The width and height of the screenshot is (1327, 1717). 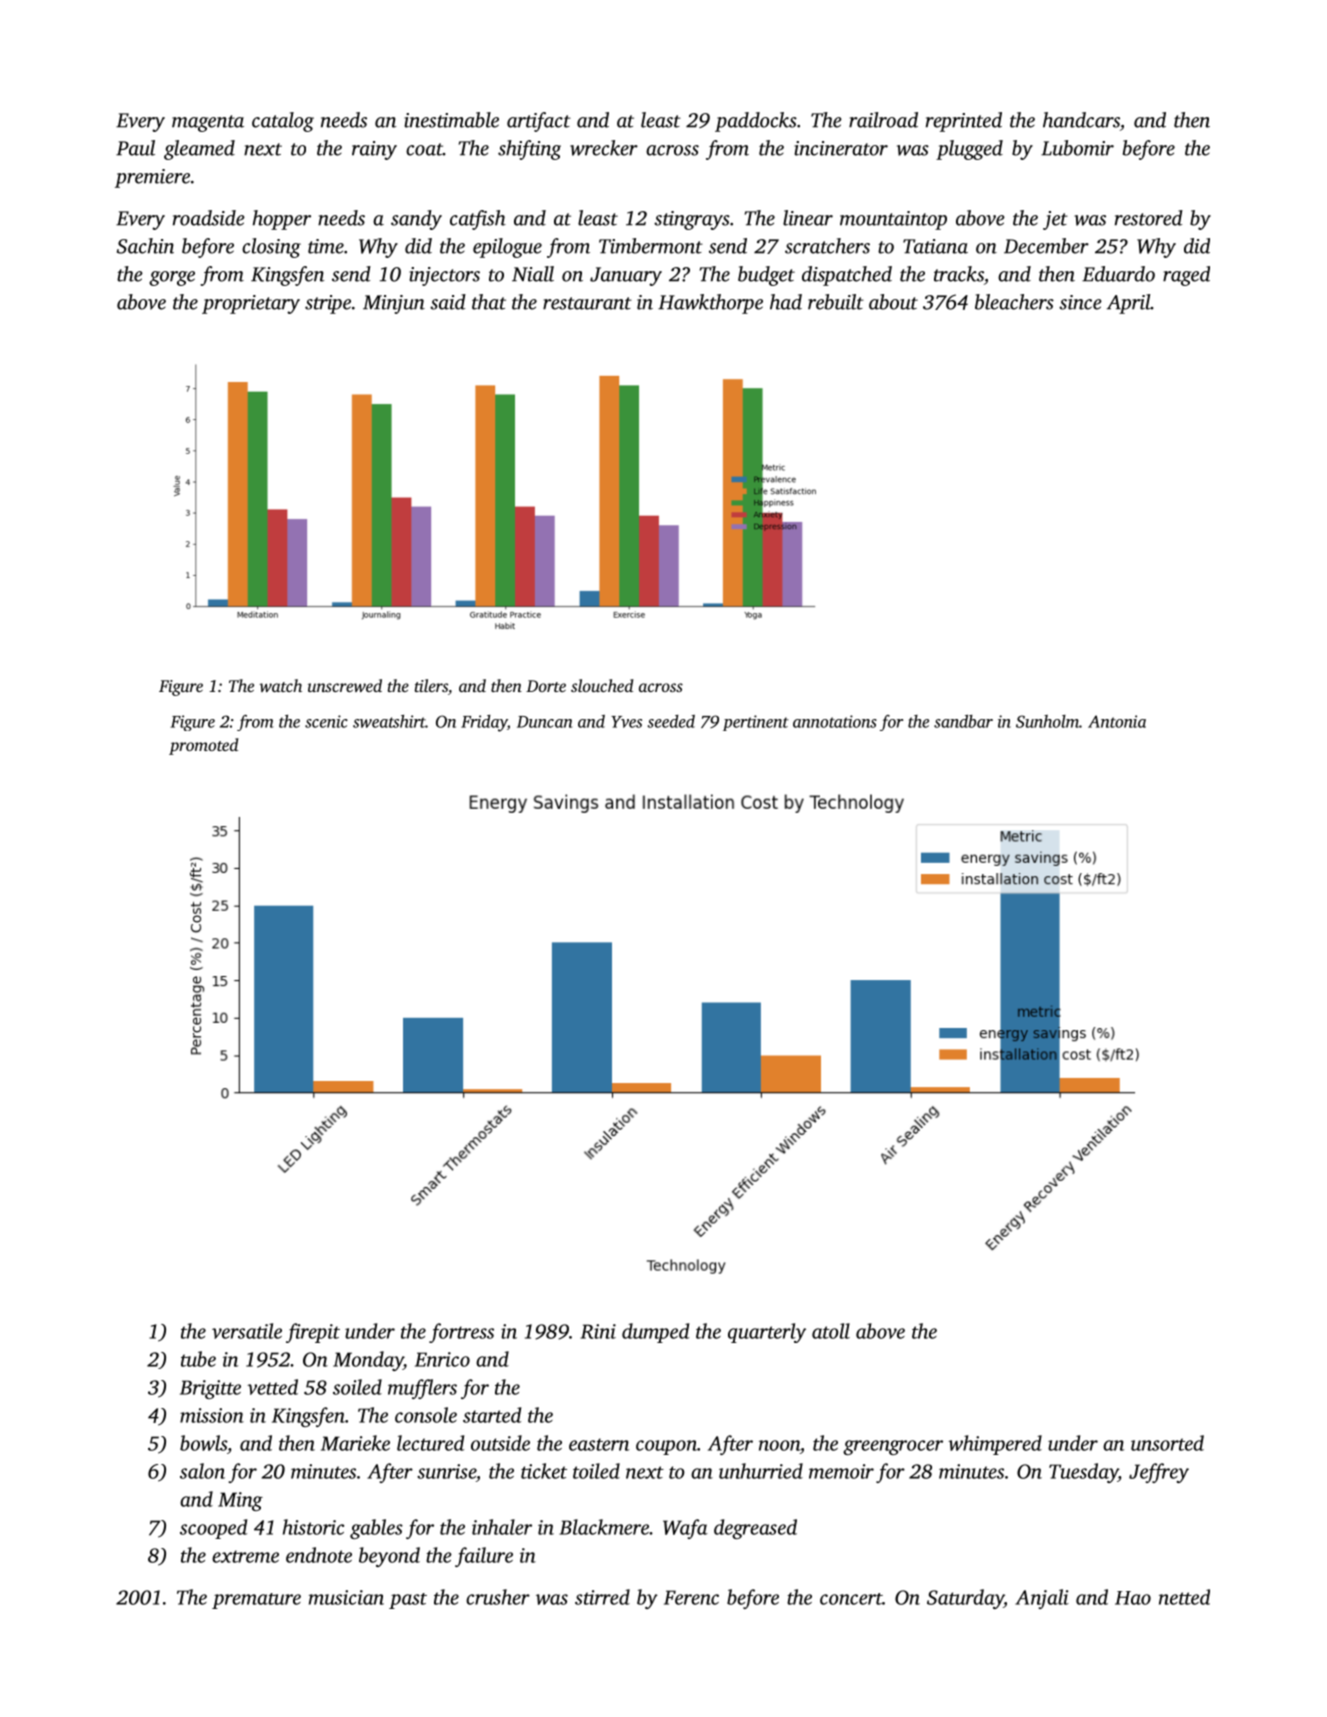 What do you see at coordinates (671, 721) in the screenshot?
I see `seeded` at bounding box center [671, 721].
